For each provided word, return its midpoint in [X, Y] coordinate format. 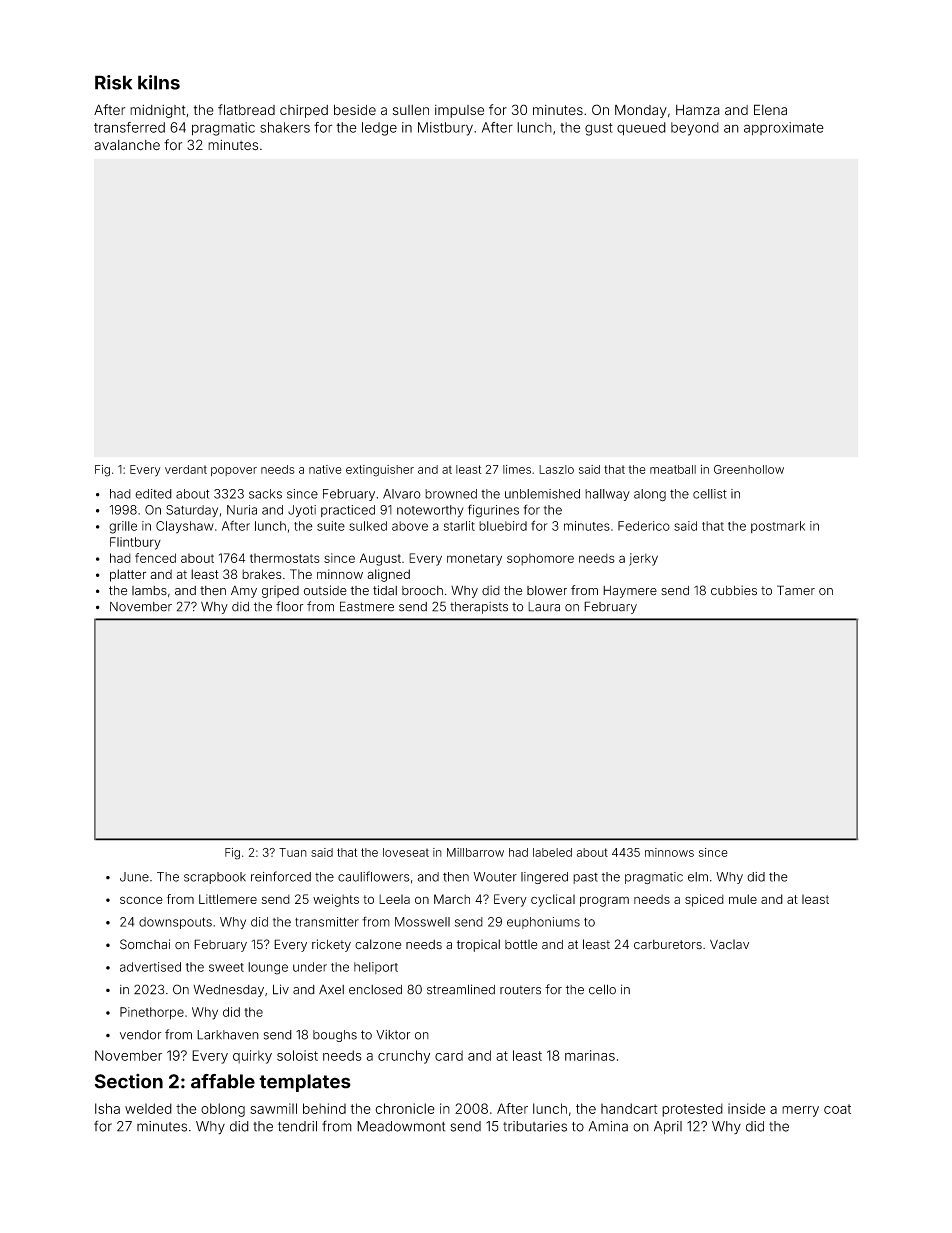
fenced [155, 558]
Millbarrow [475, 852]
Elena [770, 110]
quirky [252, 1057]
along [650, 495]
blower [547, 591]
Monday [641, 111]
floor [290, 606]
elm [698, 877]
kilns [159, 82]
